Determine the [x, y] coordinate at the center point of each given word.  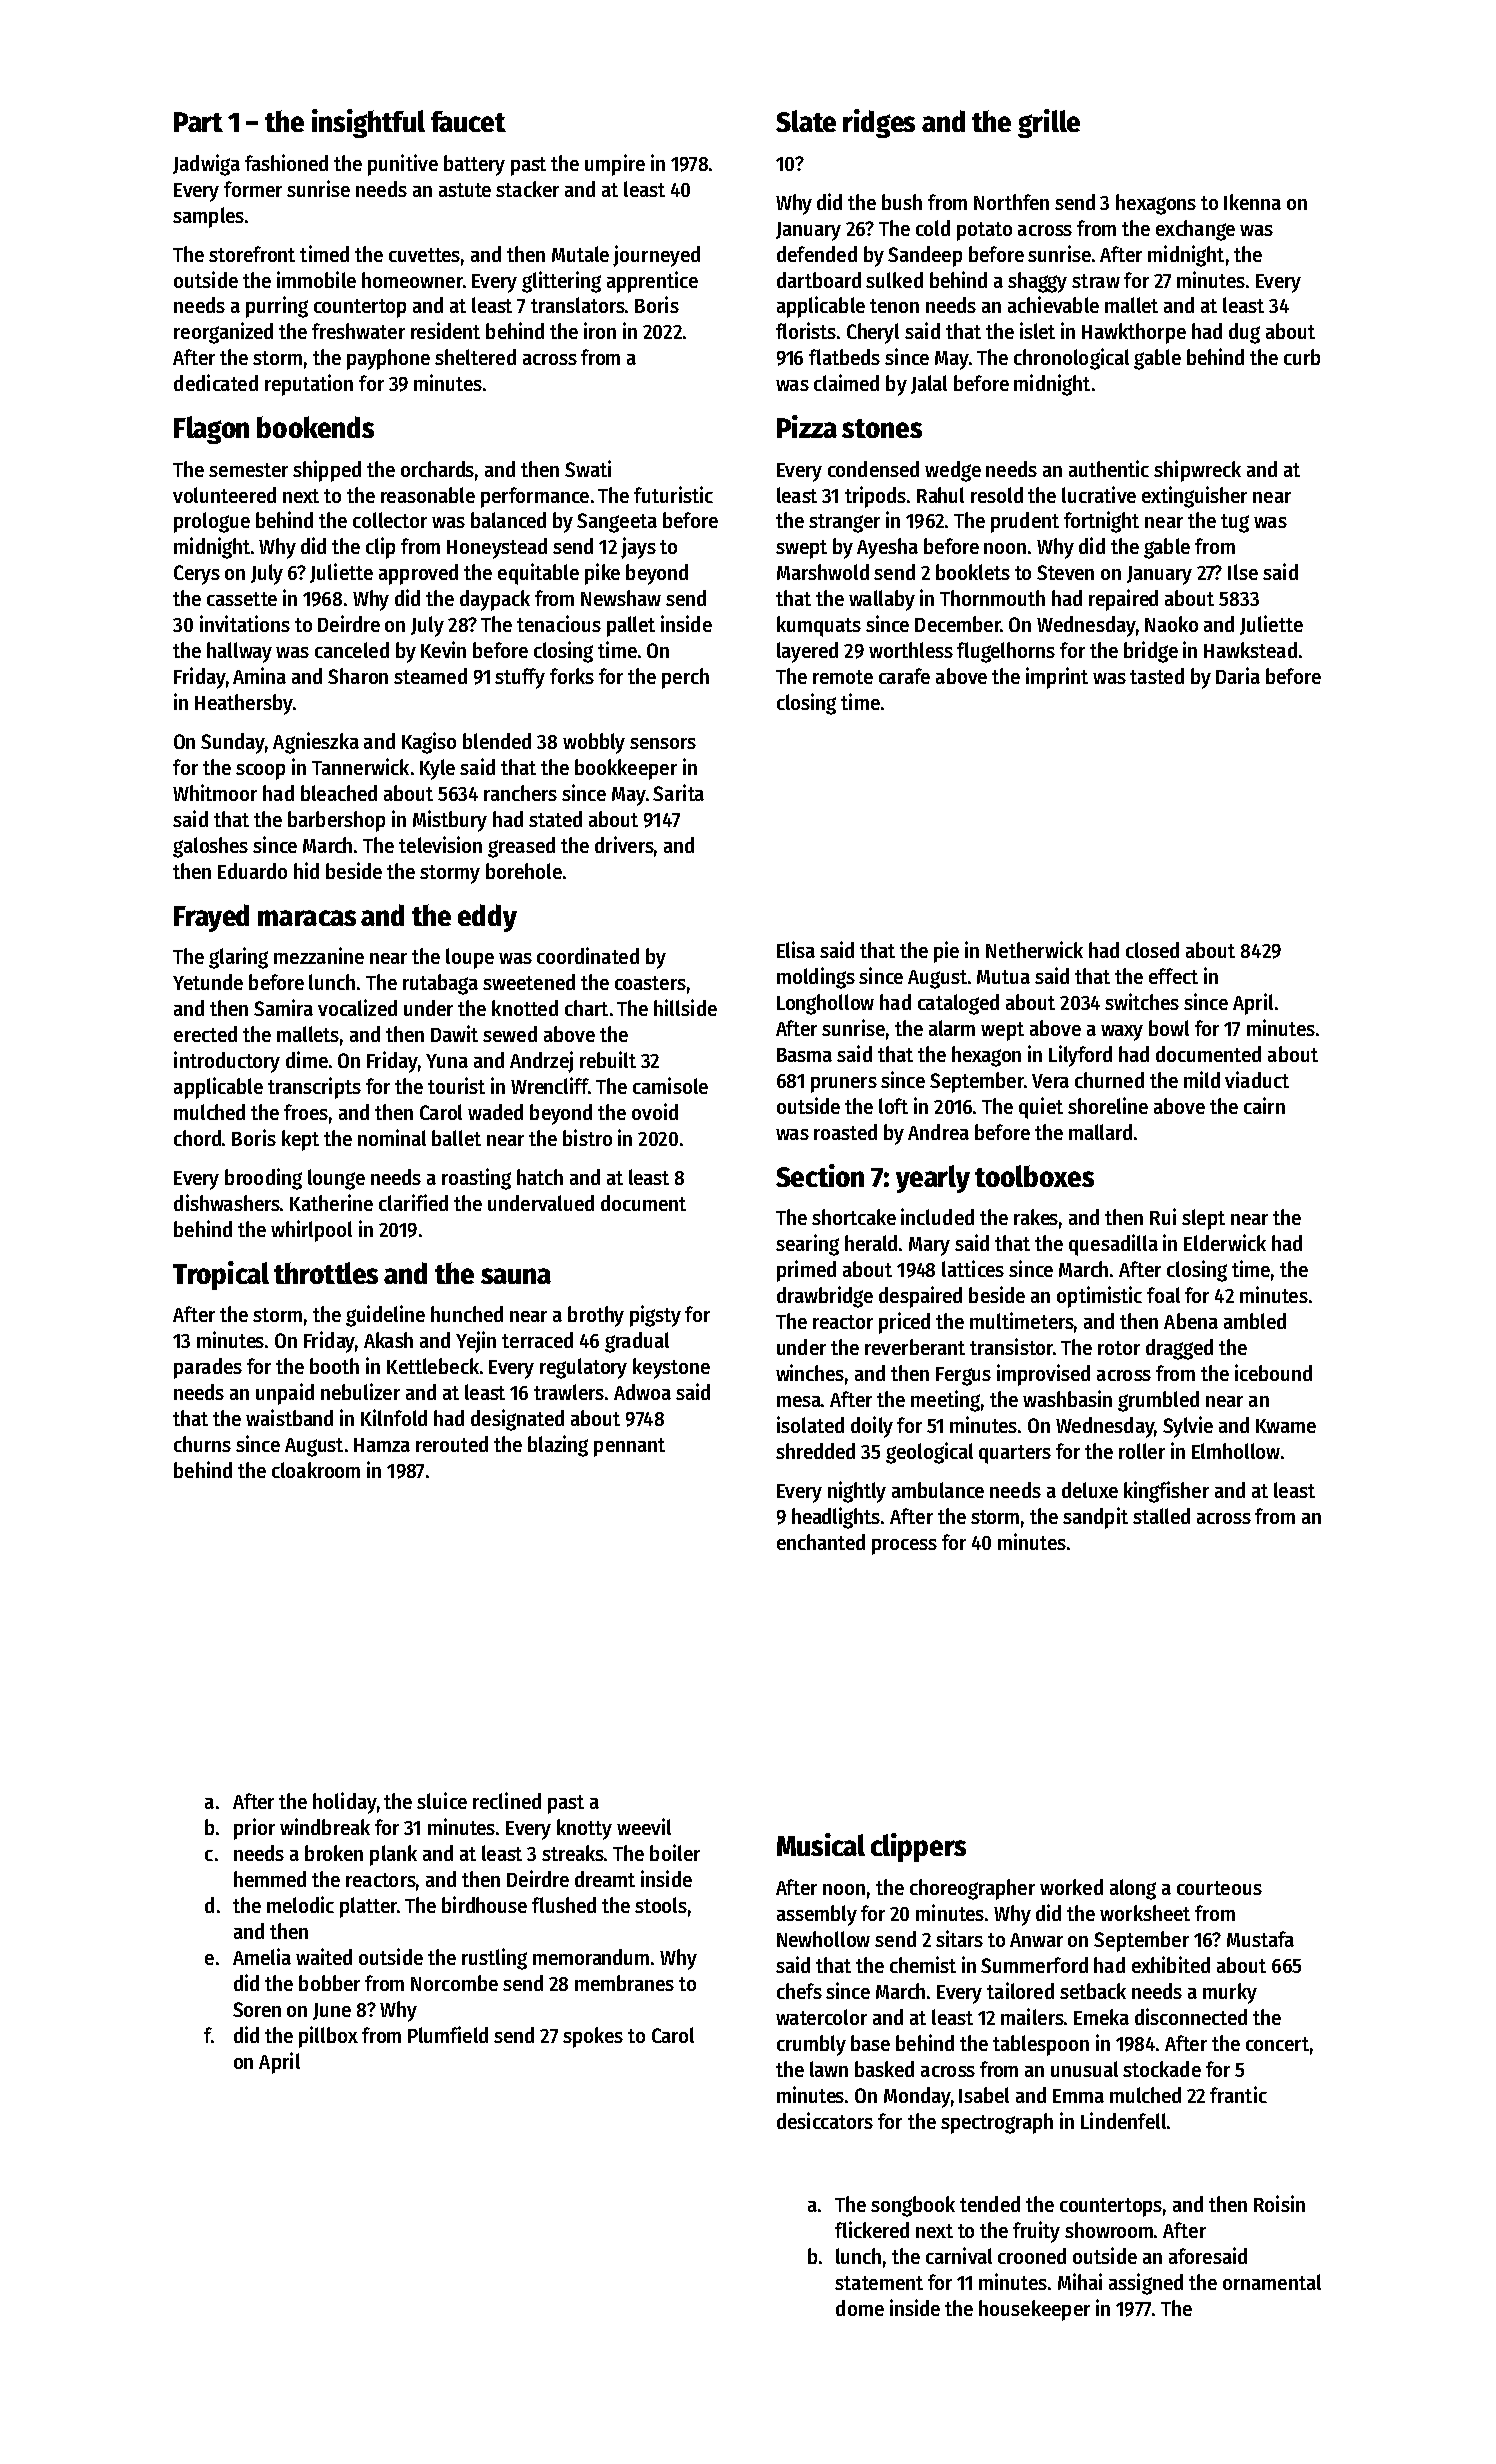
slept [1203, 1219]
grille [1049, 123]
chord [197, 1138]
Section [820, 1175]
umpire [615, 165]
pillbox [328, 2037]
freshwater [358, 331]
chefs [799, 1991]
